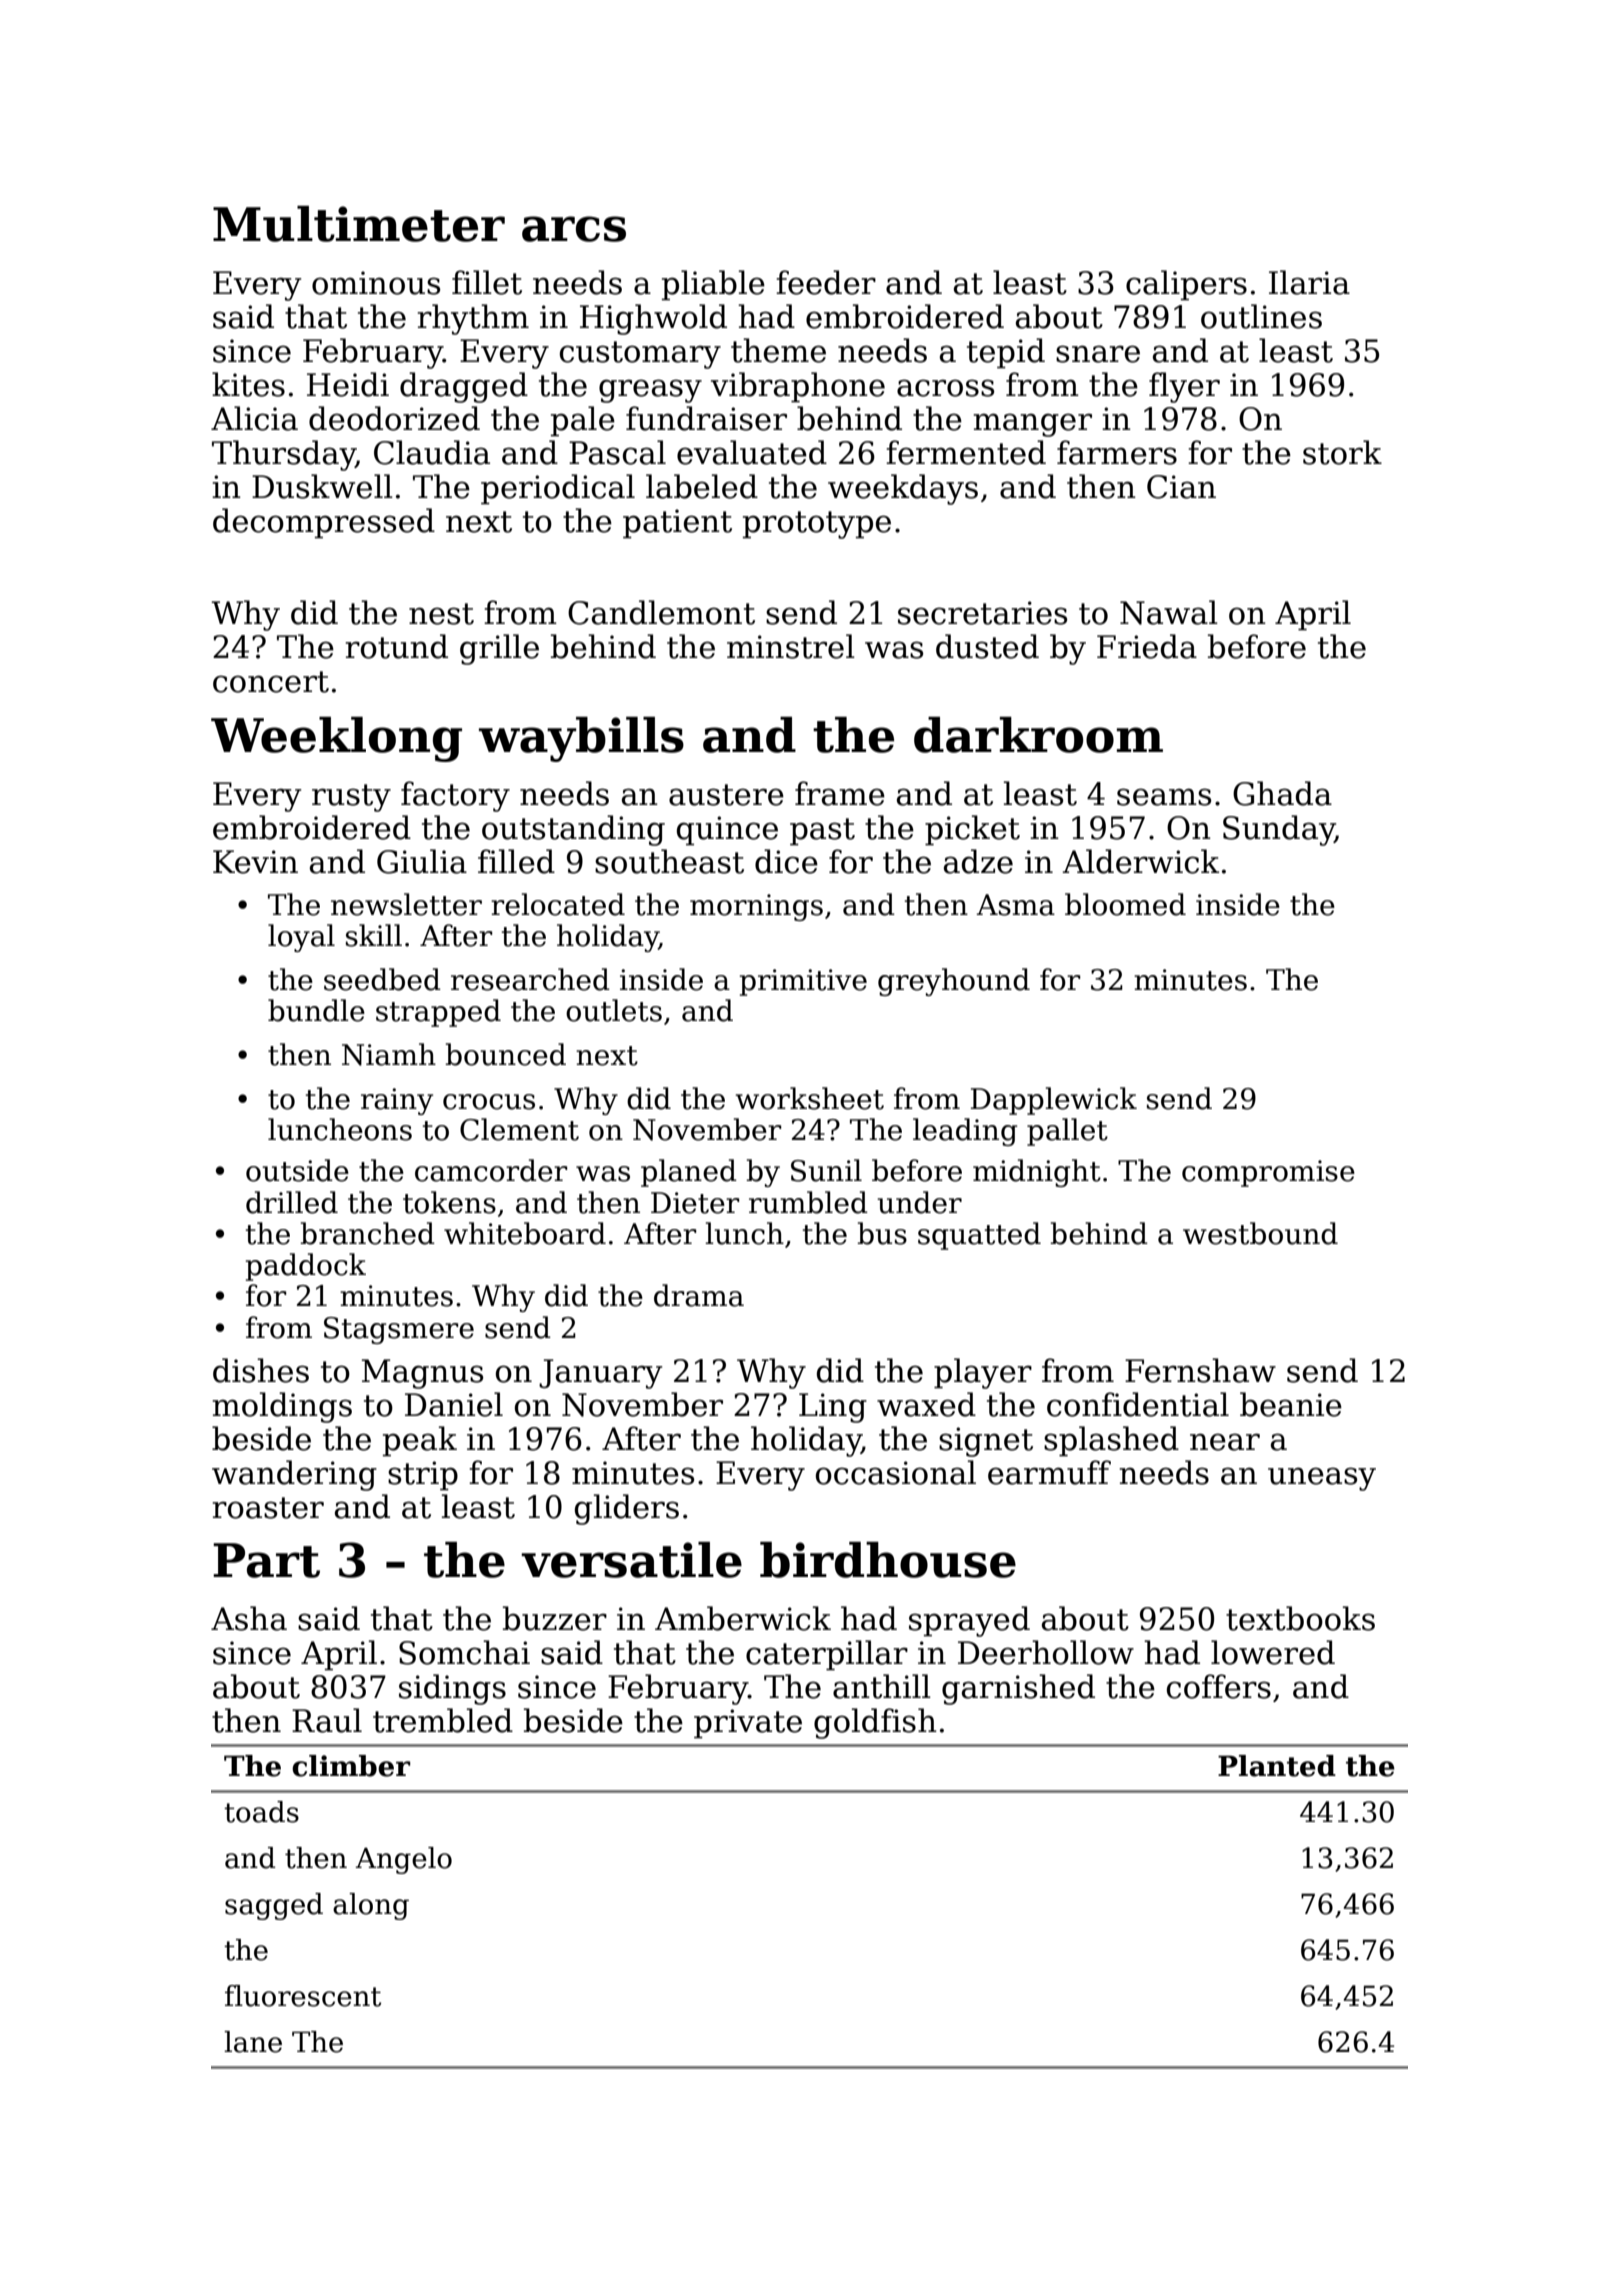  Describe the element at coordinates (826, 1170) in the screenshot. I see `Sunil` at that location.
